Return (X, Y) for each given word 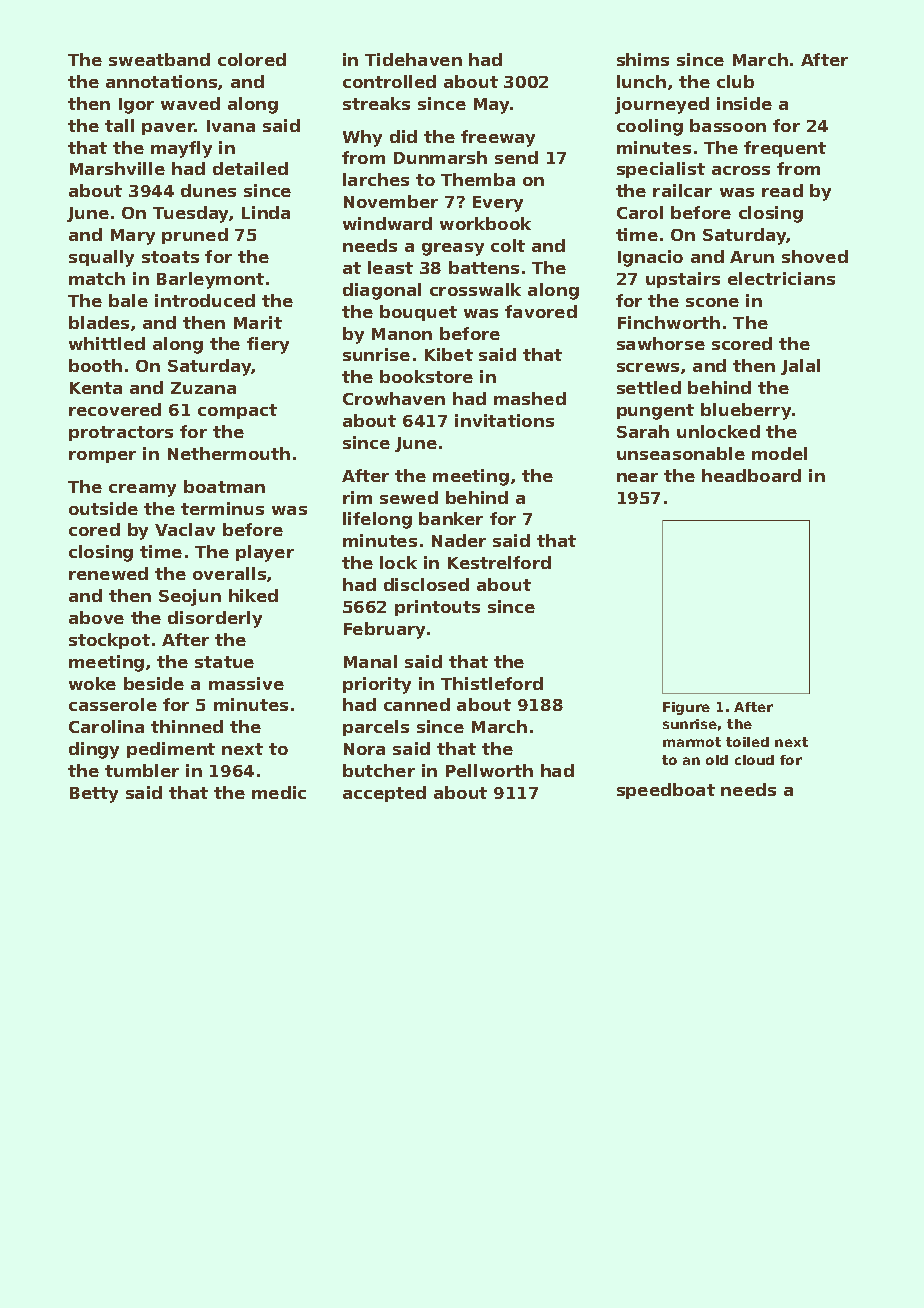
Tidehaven (413, 59)
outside (103, 508)
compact (237, 411)
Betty (94, 795)
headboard (751, 475)
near (637, 477)
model (779, 453)
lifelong (377, 520)
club (735, 81)
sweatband (159, 59)
